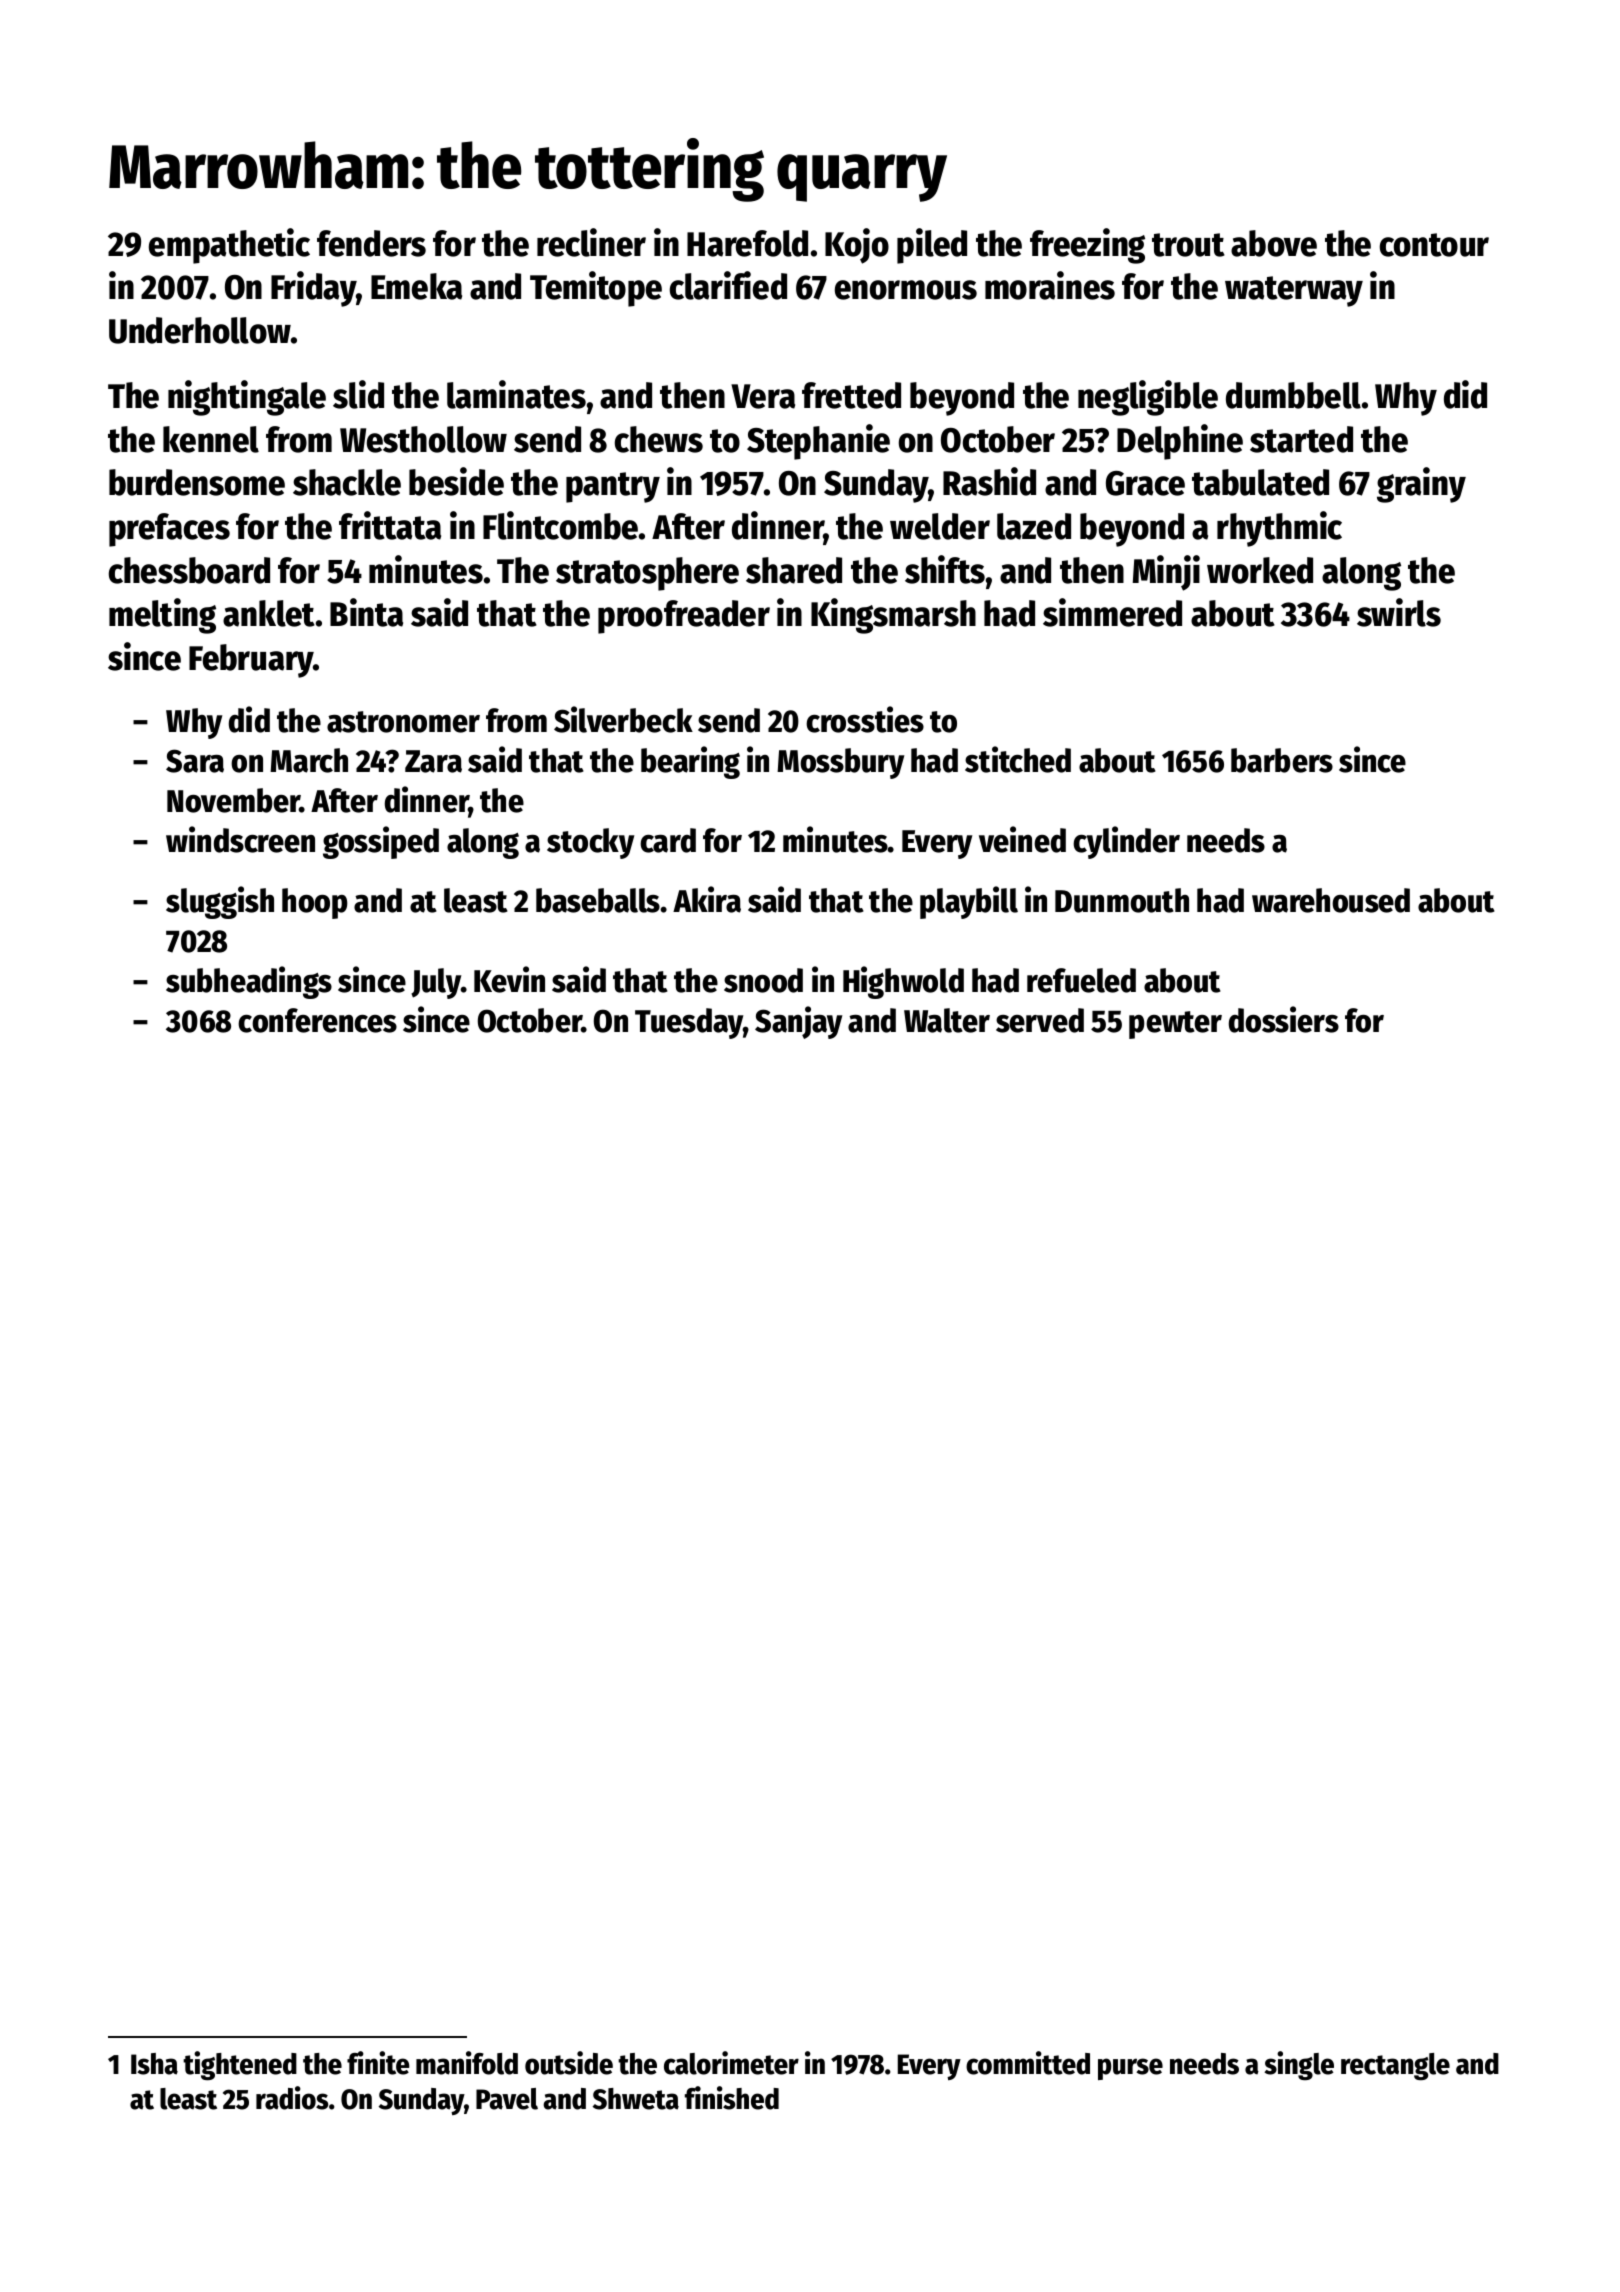 The width and height of the page is (1620, 2292). What do you see at coordinates (249, 982) in the page?
I see `subheadings` at bounding box center [249, 982].
